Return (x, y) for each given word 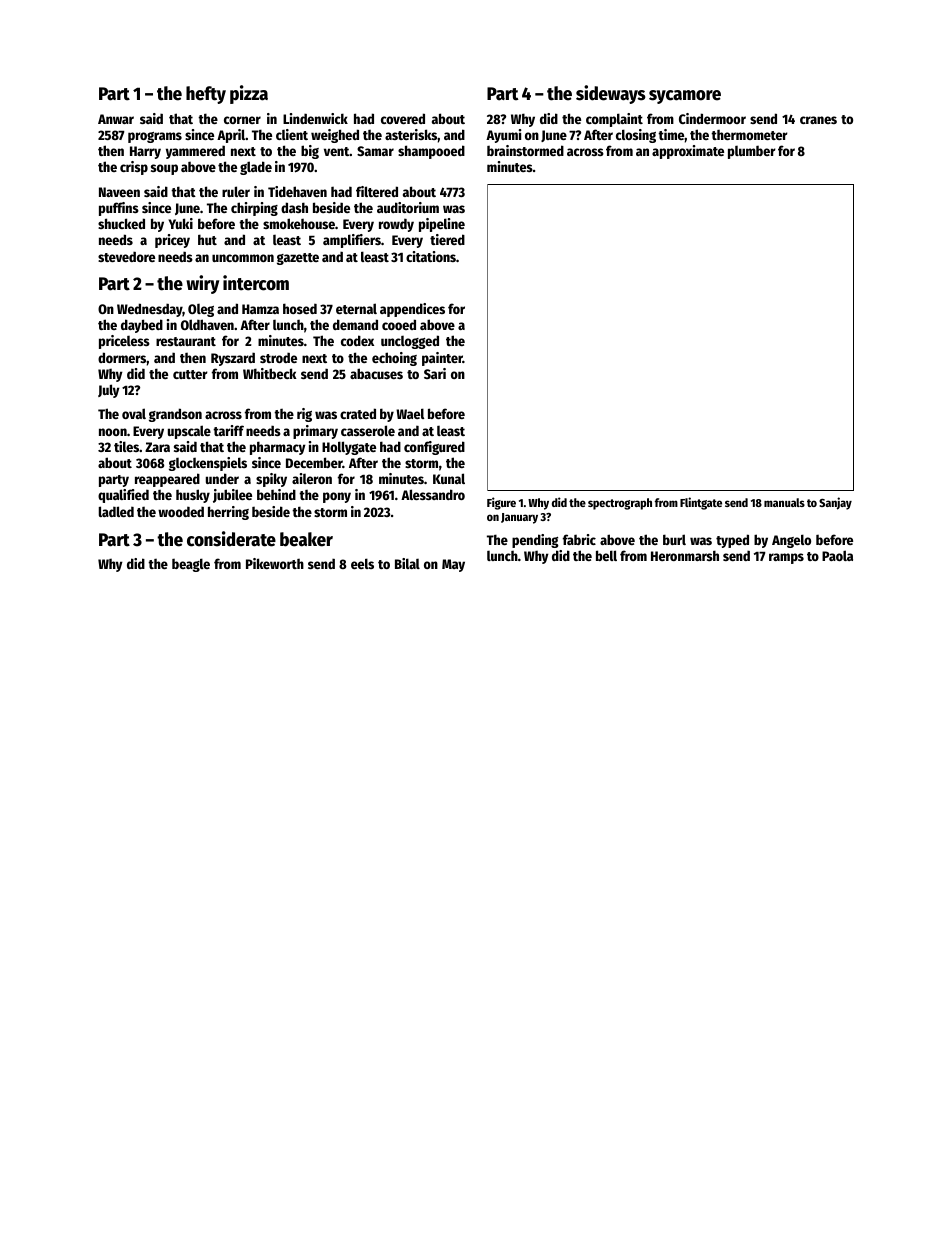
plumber (752, 152)
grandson (175, 415)
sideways (611, 94)
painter (442, 359)
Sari (435, 373)
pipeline (442, 225)
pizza (249, 94)
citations (431, 256)
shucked (121, 223)
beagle (191, 565)
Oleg (201, 310)
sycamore (685, 97)
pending (535, 541)
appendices (412, 310)
